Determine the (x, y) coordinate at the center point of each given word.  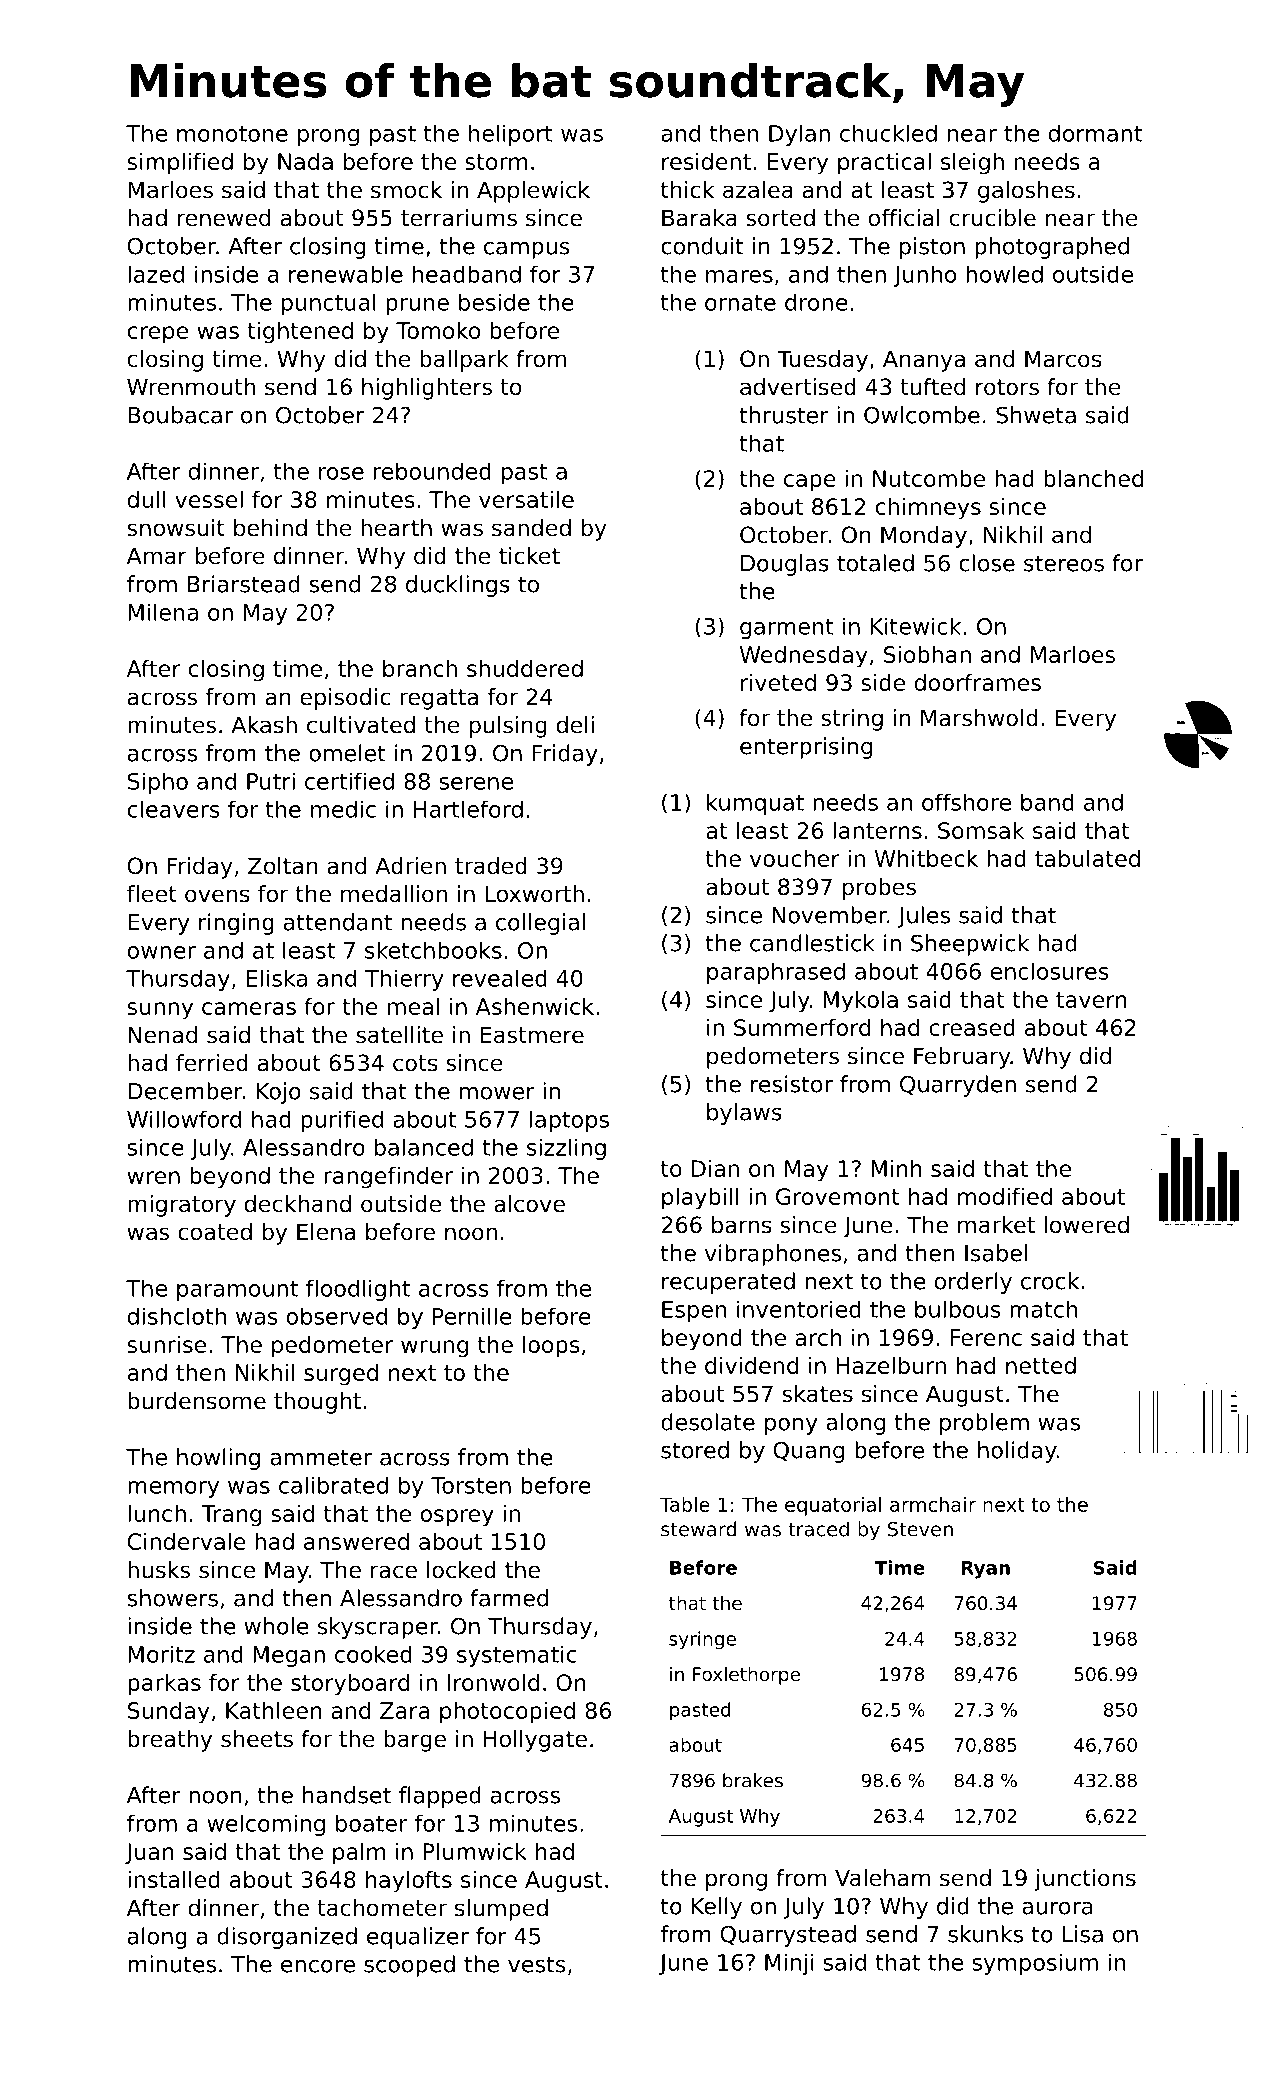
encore (318, 1966)
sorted (780, 218)
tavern (1091, 1000)
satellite (399, 1035)
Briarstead (244, 584)
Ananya (924, 361)
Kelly (717, 1908)
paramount (237, 1291)
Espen (694, 1311)
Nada (305, 161)
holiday (1017, 1452)
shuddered (525, 668)
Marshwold (979, 718)
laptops (569, 1121)
